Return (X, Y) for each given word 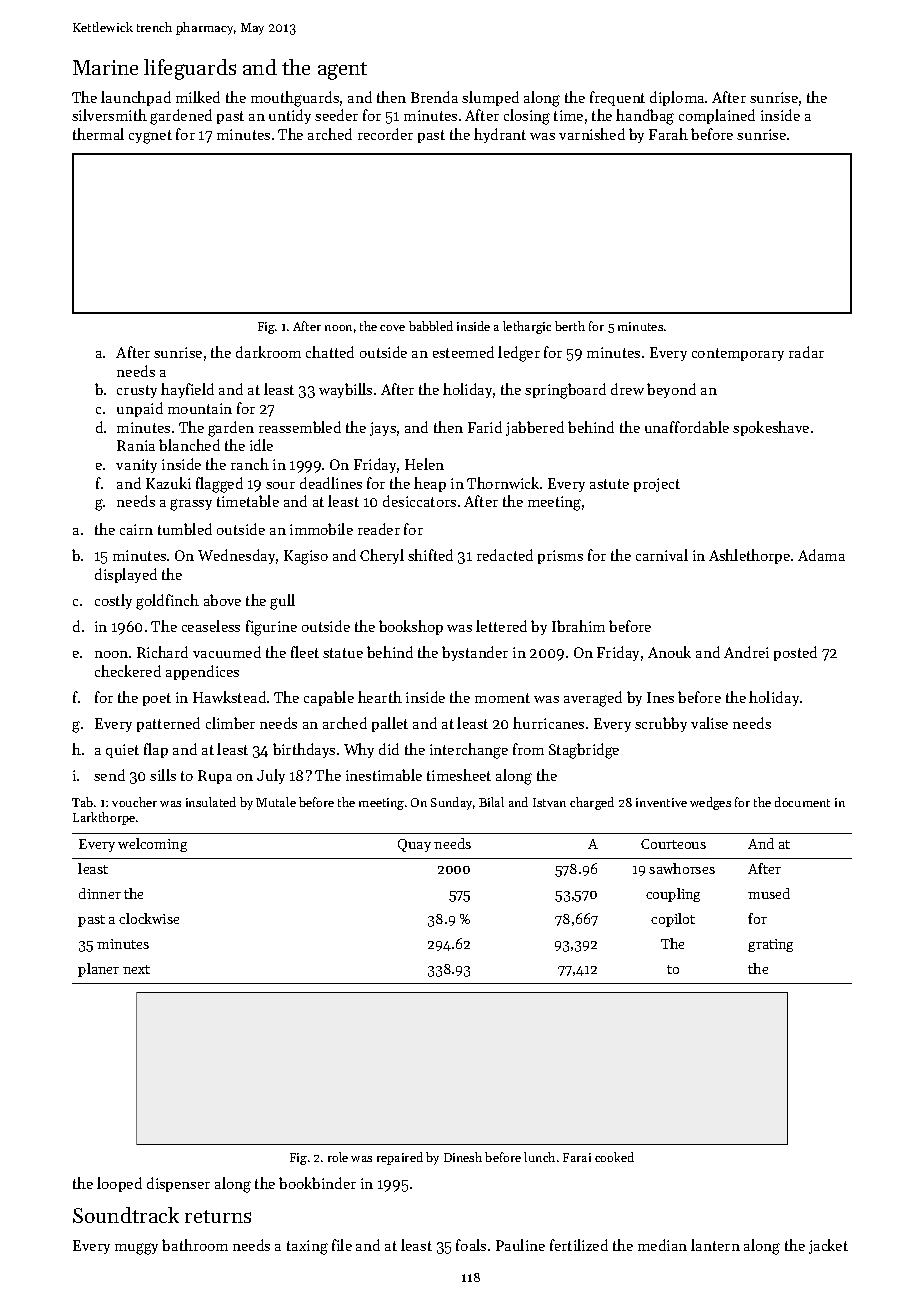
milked (198, 97)
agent (342, 71)
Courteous (673, 844)
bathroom (195, 1245)
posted (795, 653)
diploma (677, 98)
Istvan (549, 802)
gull (282, 602)
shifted (430, 555)
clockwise (149, 918)
